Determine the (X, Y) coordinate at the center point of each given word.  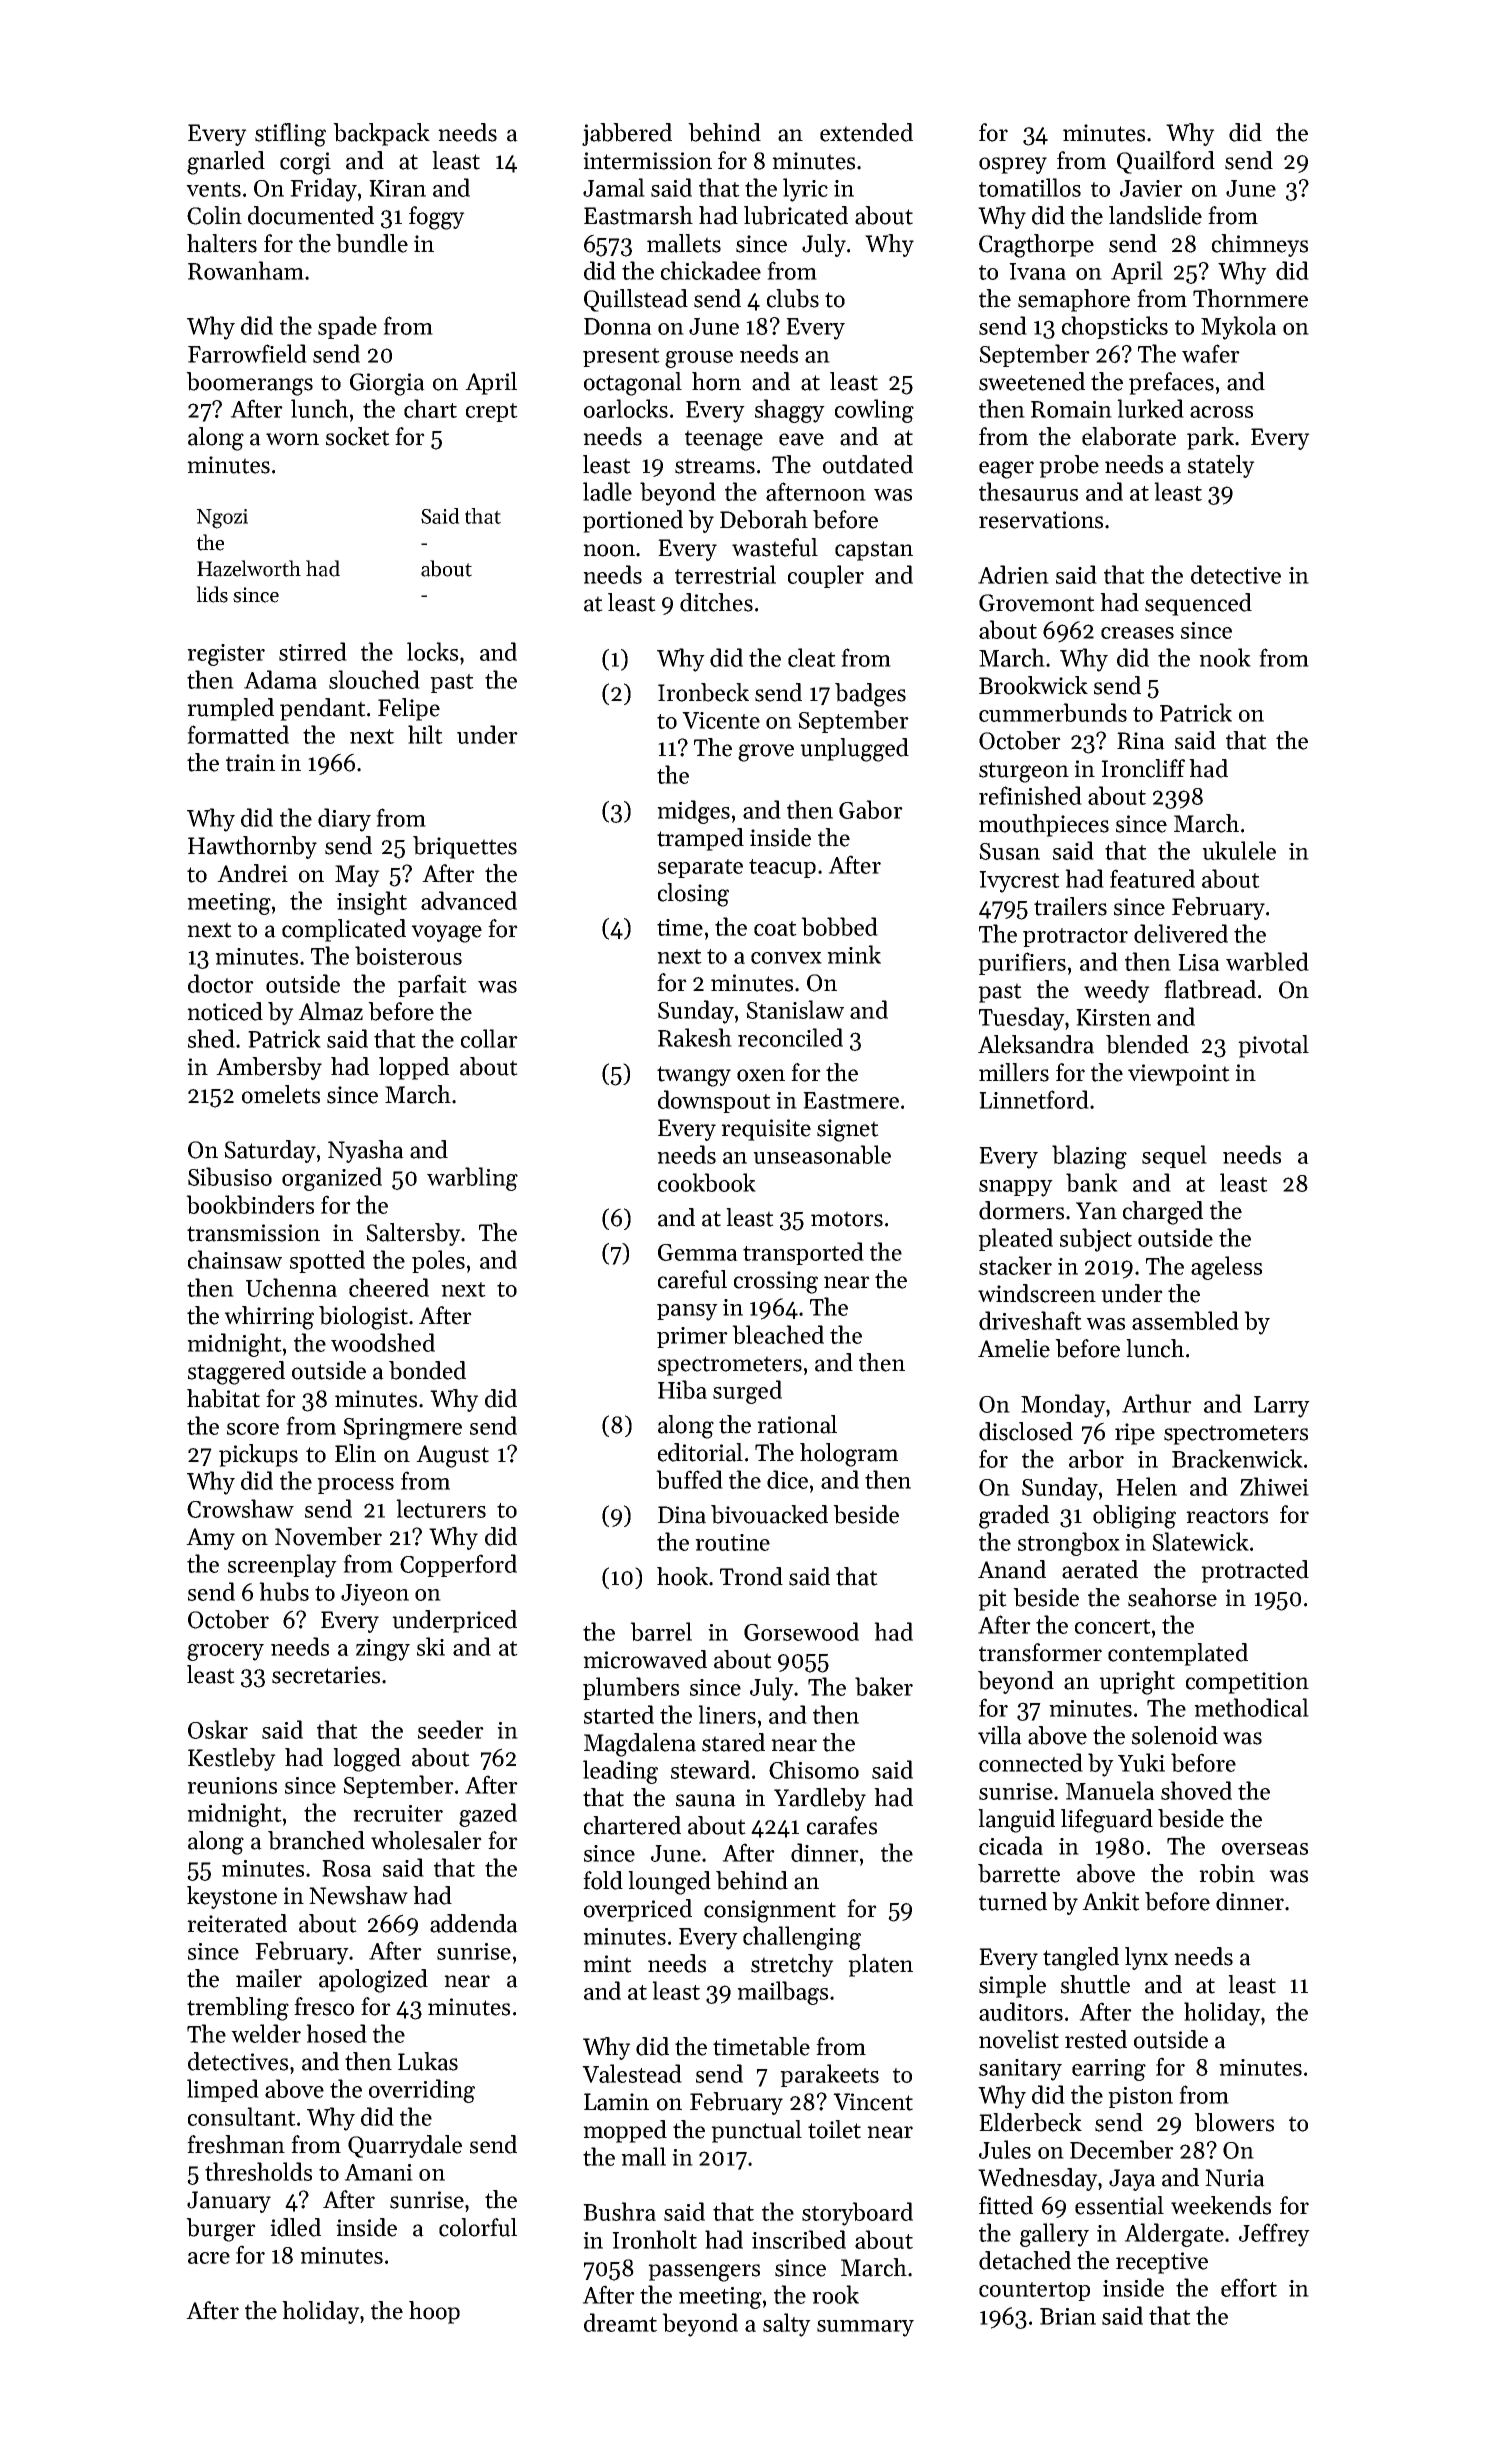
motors (847, 1219)
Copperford (458, 1565)
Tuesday (1022, 1019)
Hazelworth (249, 568)
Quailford (1166, 162)
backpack (381, 134)
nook (1225, 657)
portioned (633, 521)
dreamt (620, 2322)
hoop (434, 2312)
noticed (225, 1011)
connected (1031, 1762)
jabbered (627, 134)
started (619, 1714)
